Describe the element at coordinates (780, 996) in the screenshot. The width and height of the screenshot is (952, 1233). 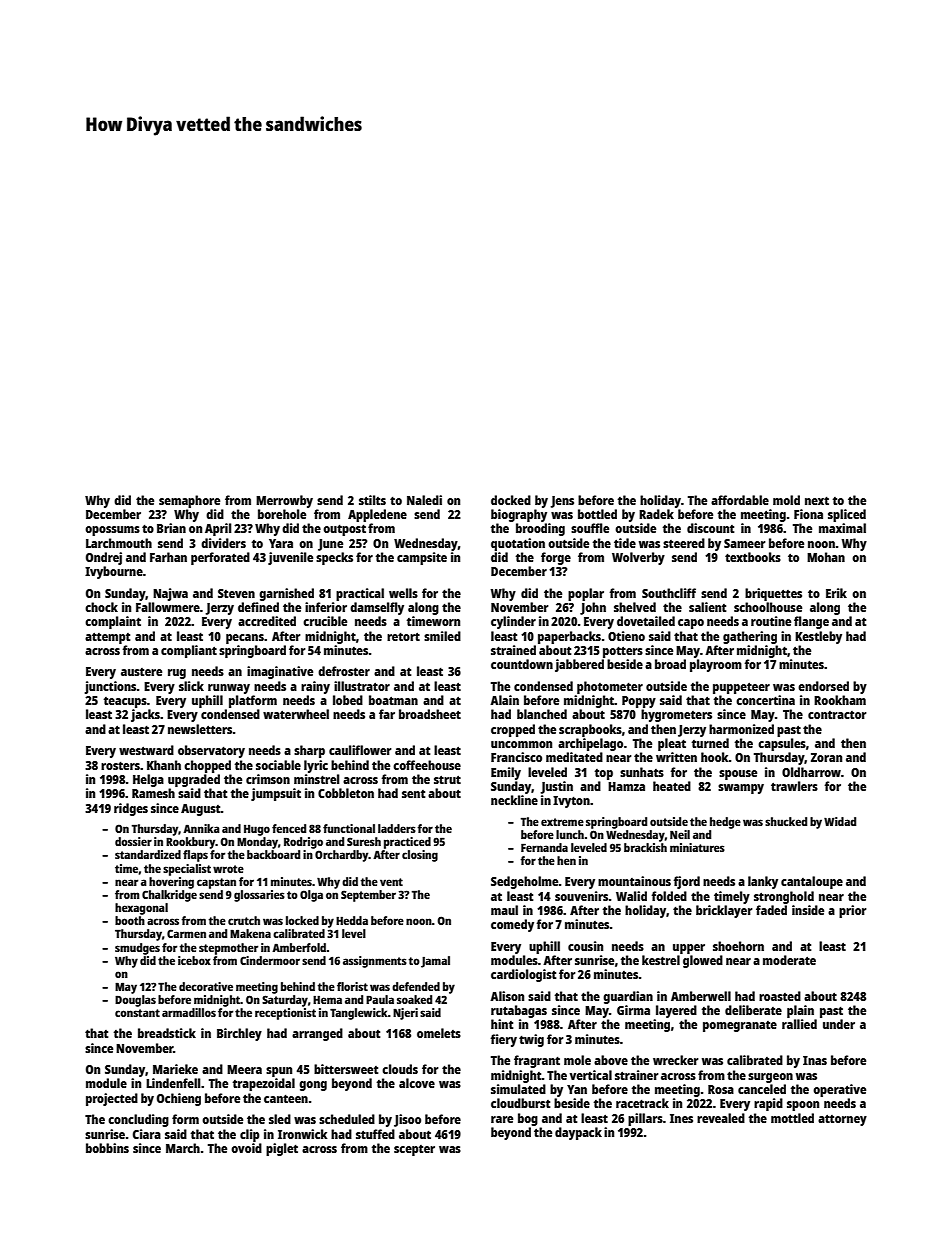
I see `roasted` at that location.
